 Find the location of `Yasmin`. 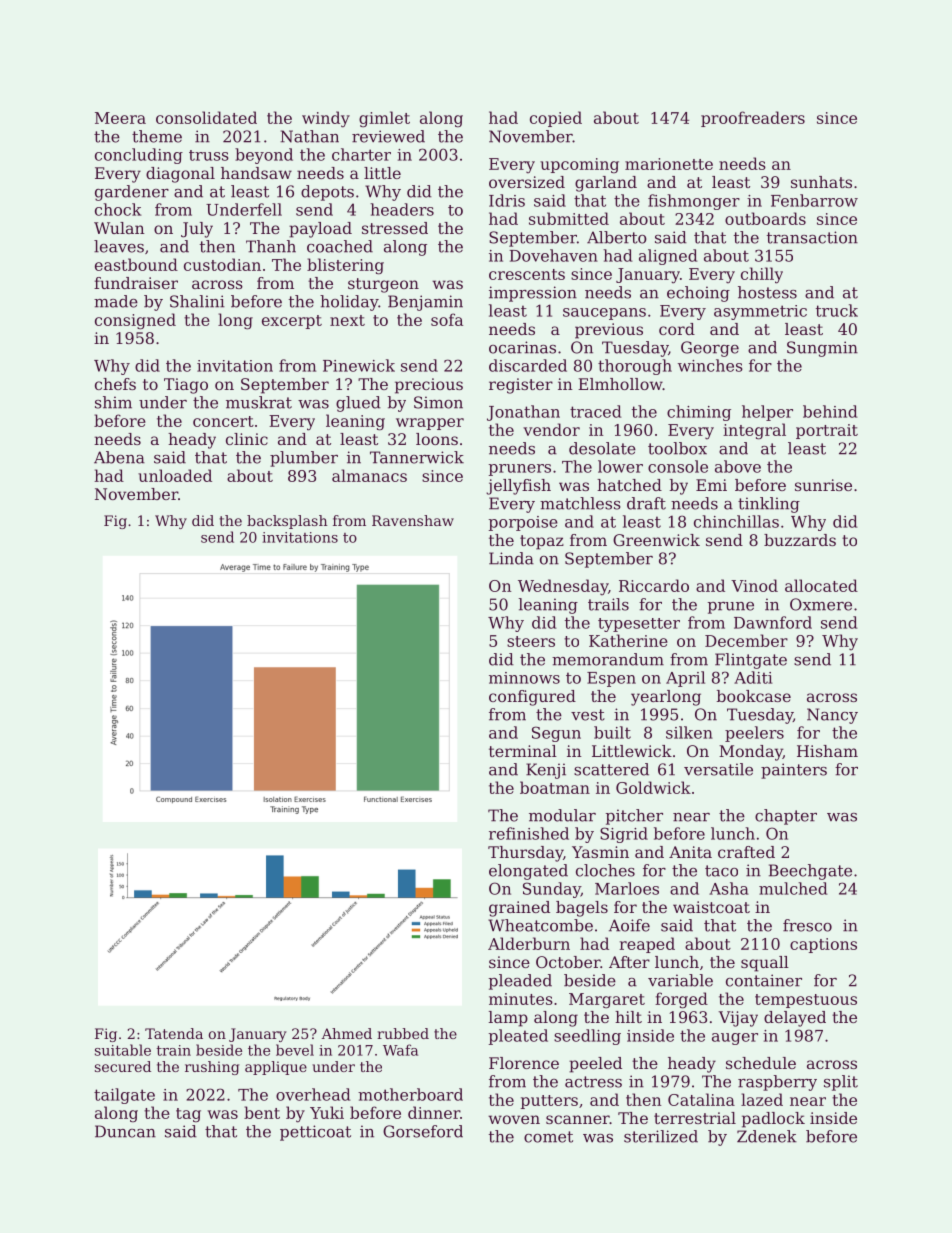

Yasmin is located at coordinates (600, 852).
